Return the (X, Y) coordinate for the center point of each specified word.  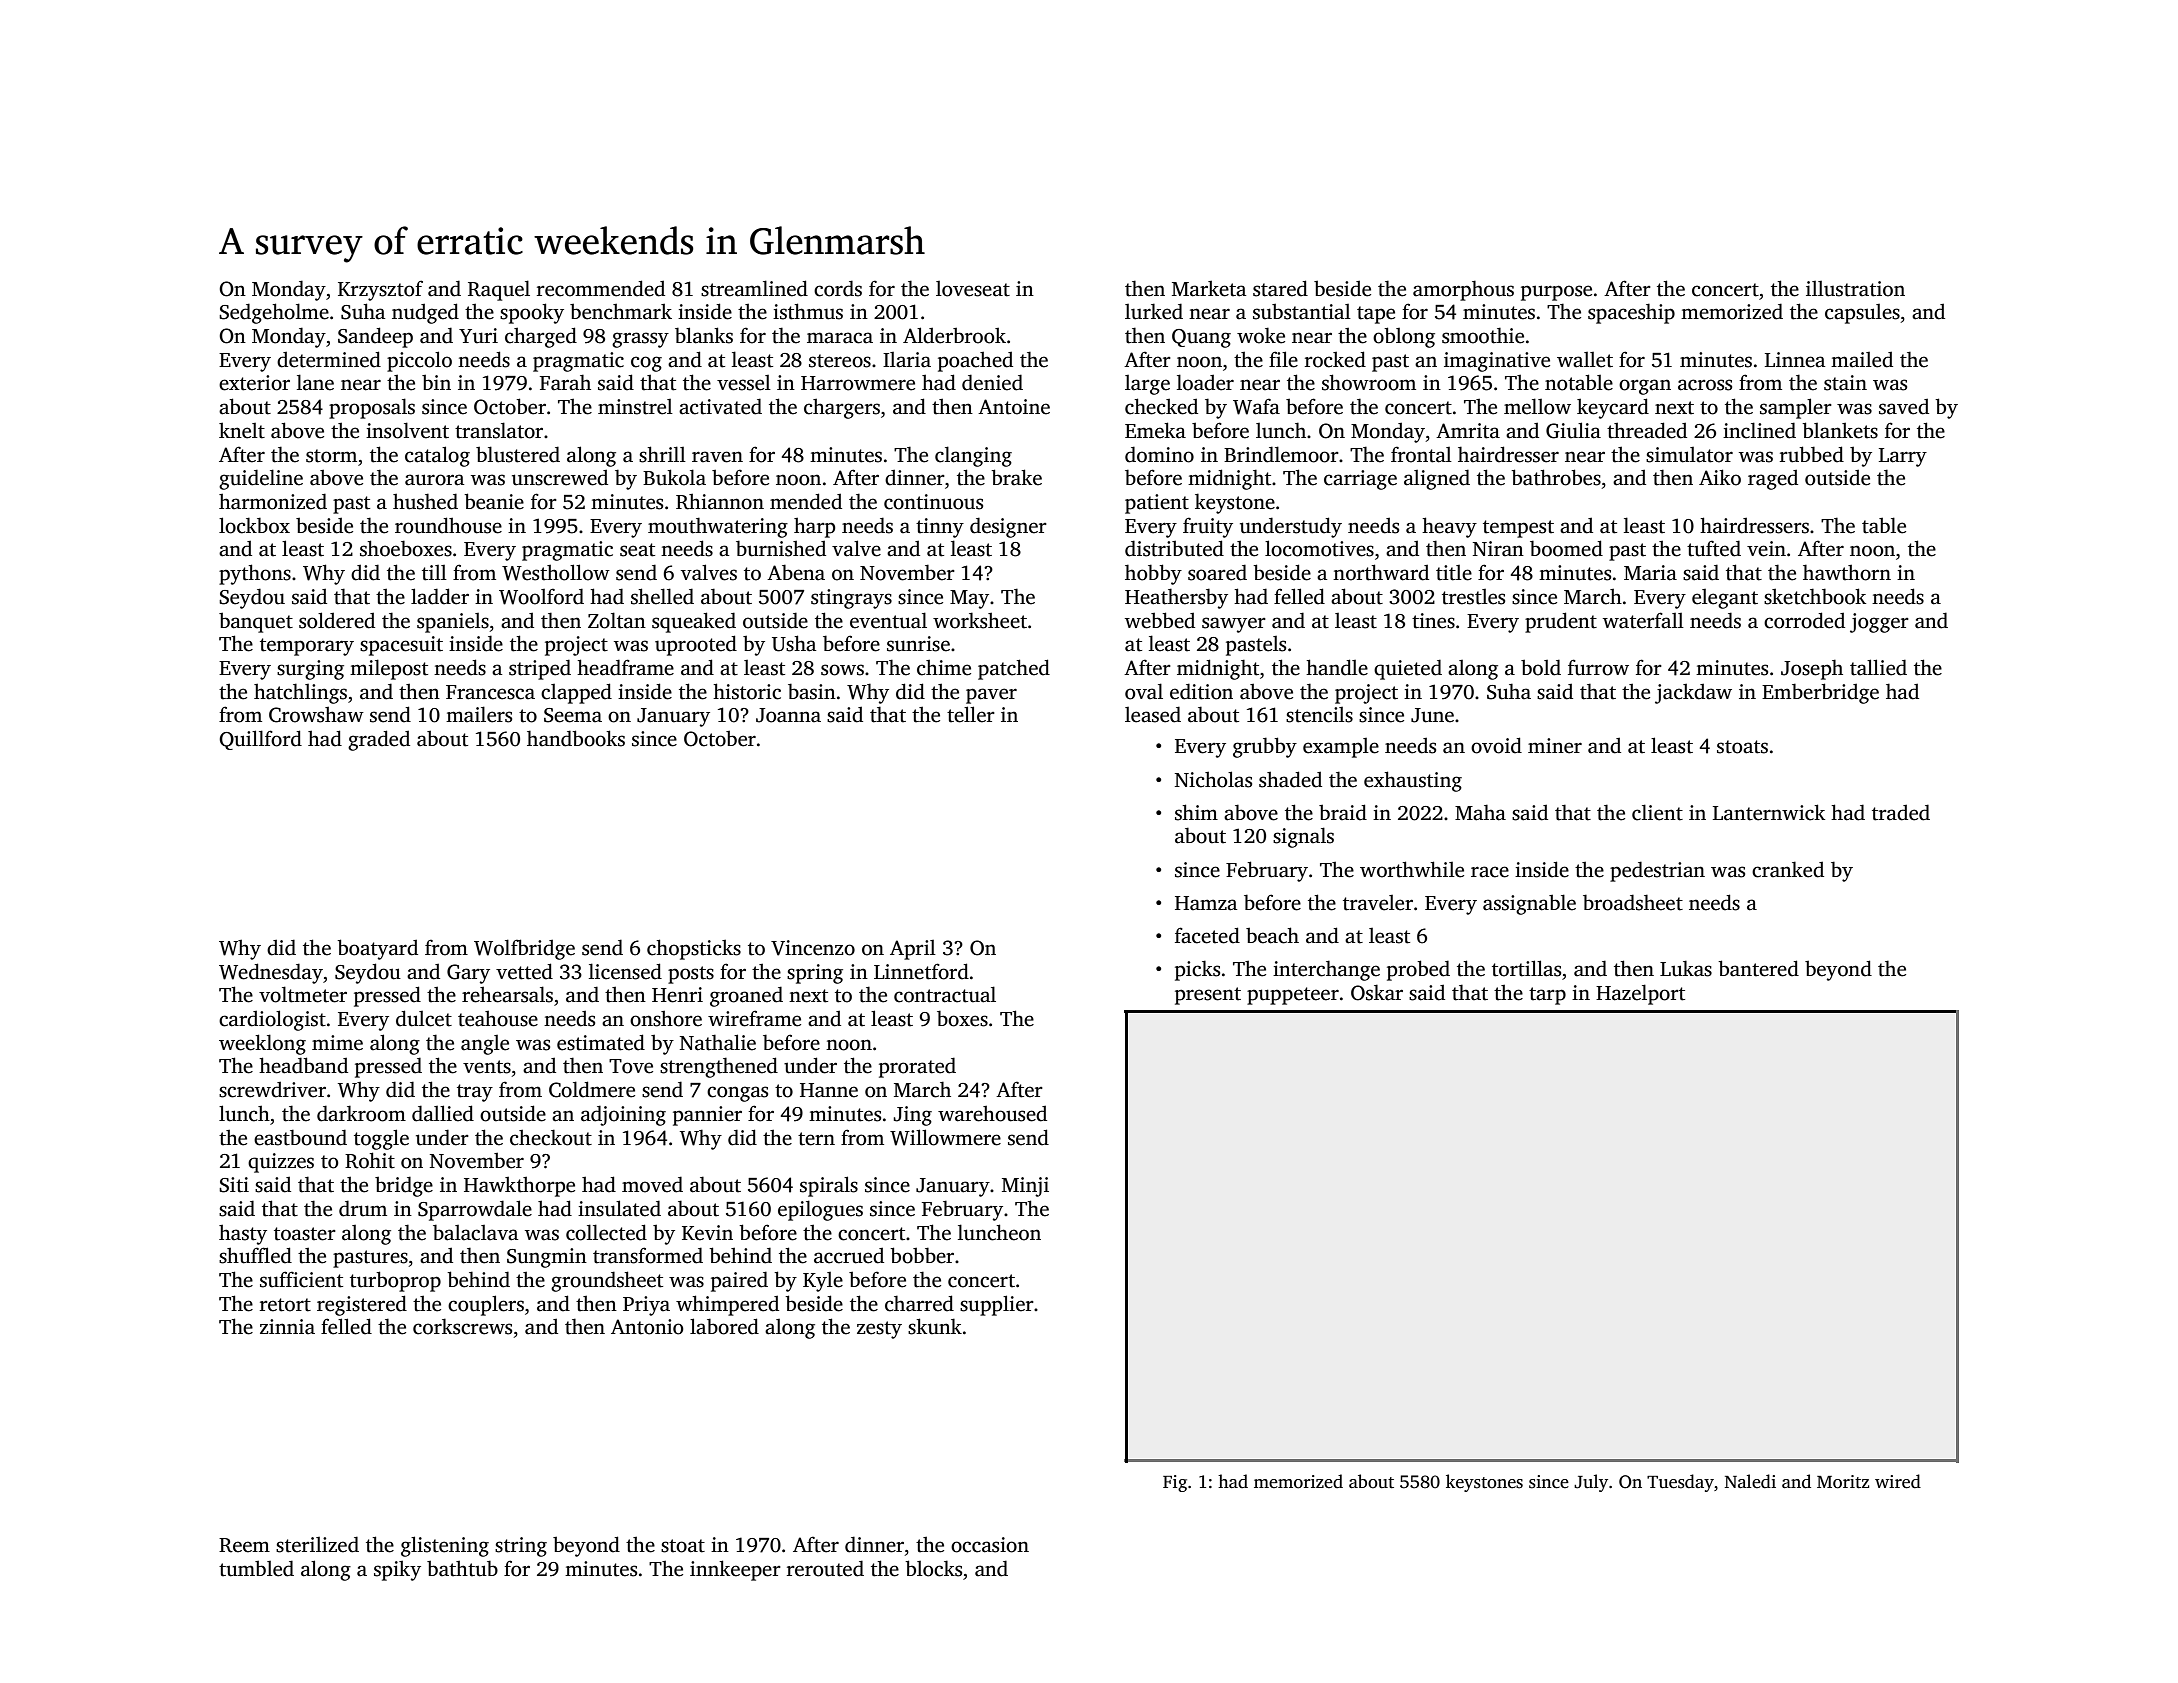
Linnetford (921, 971)
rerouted (825, 1568)
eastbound (300, 1137)
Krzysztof (380, 290)
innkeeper (735, 1570)
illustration (1855, 289)
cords (838, 288)
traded (1901, 812)
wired (1898, 1481)
